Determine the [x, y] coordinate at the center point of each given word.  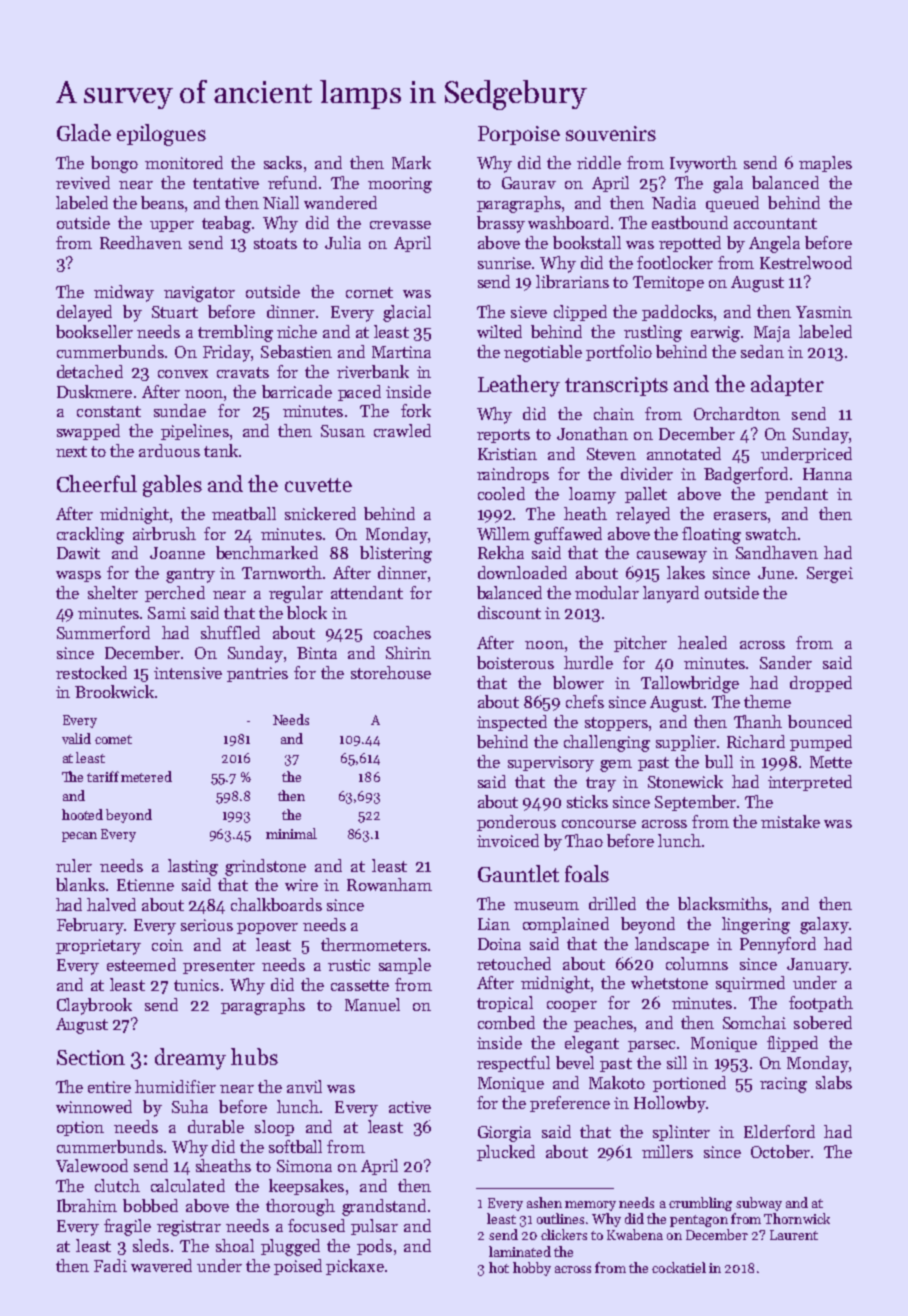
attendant [367, 592]
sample [405, 966]
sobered [823, 1022]
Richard [756, 741]
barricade [297, 391]
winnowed [94, 1106]
